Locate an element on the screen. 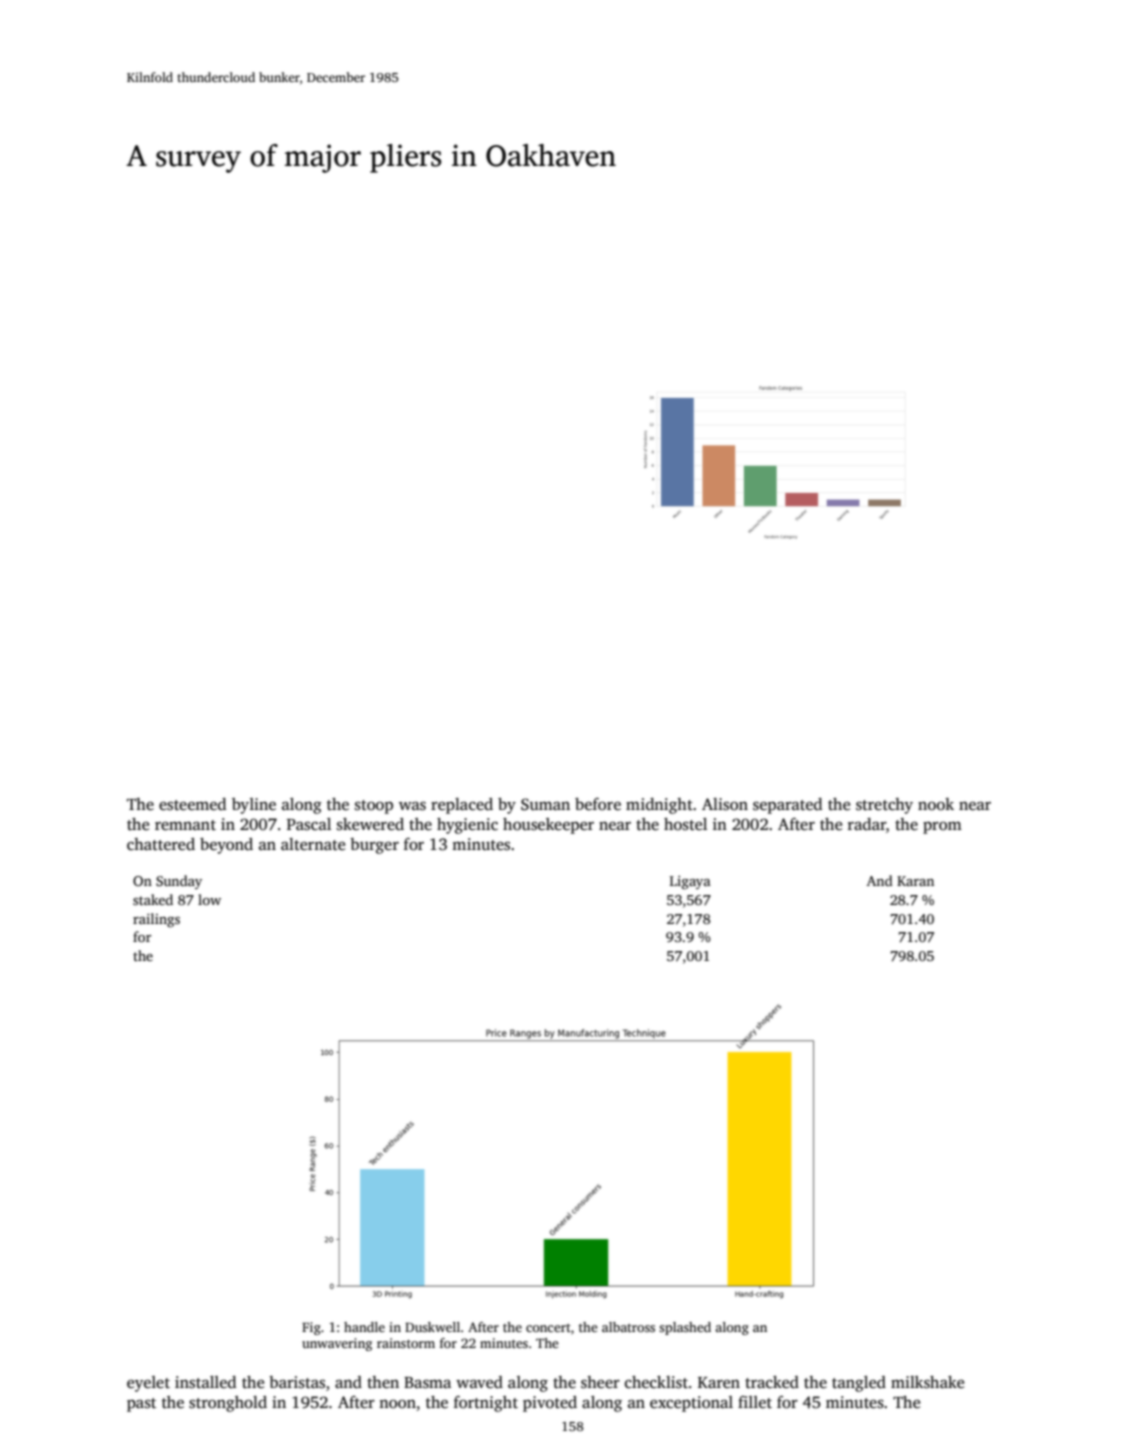  low is located at coordinates (209, 899).
